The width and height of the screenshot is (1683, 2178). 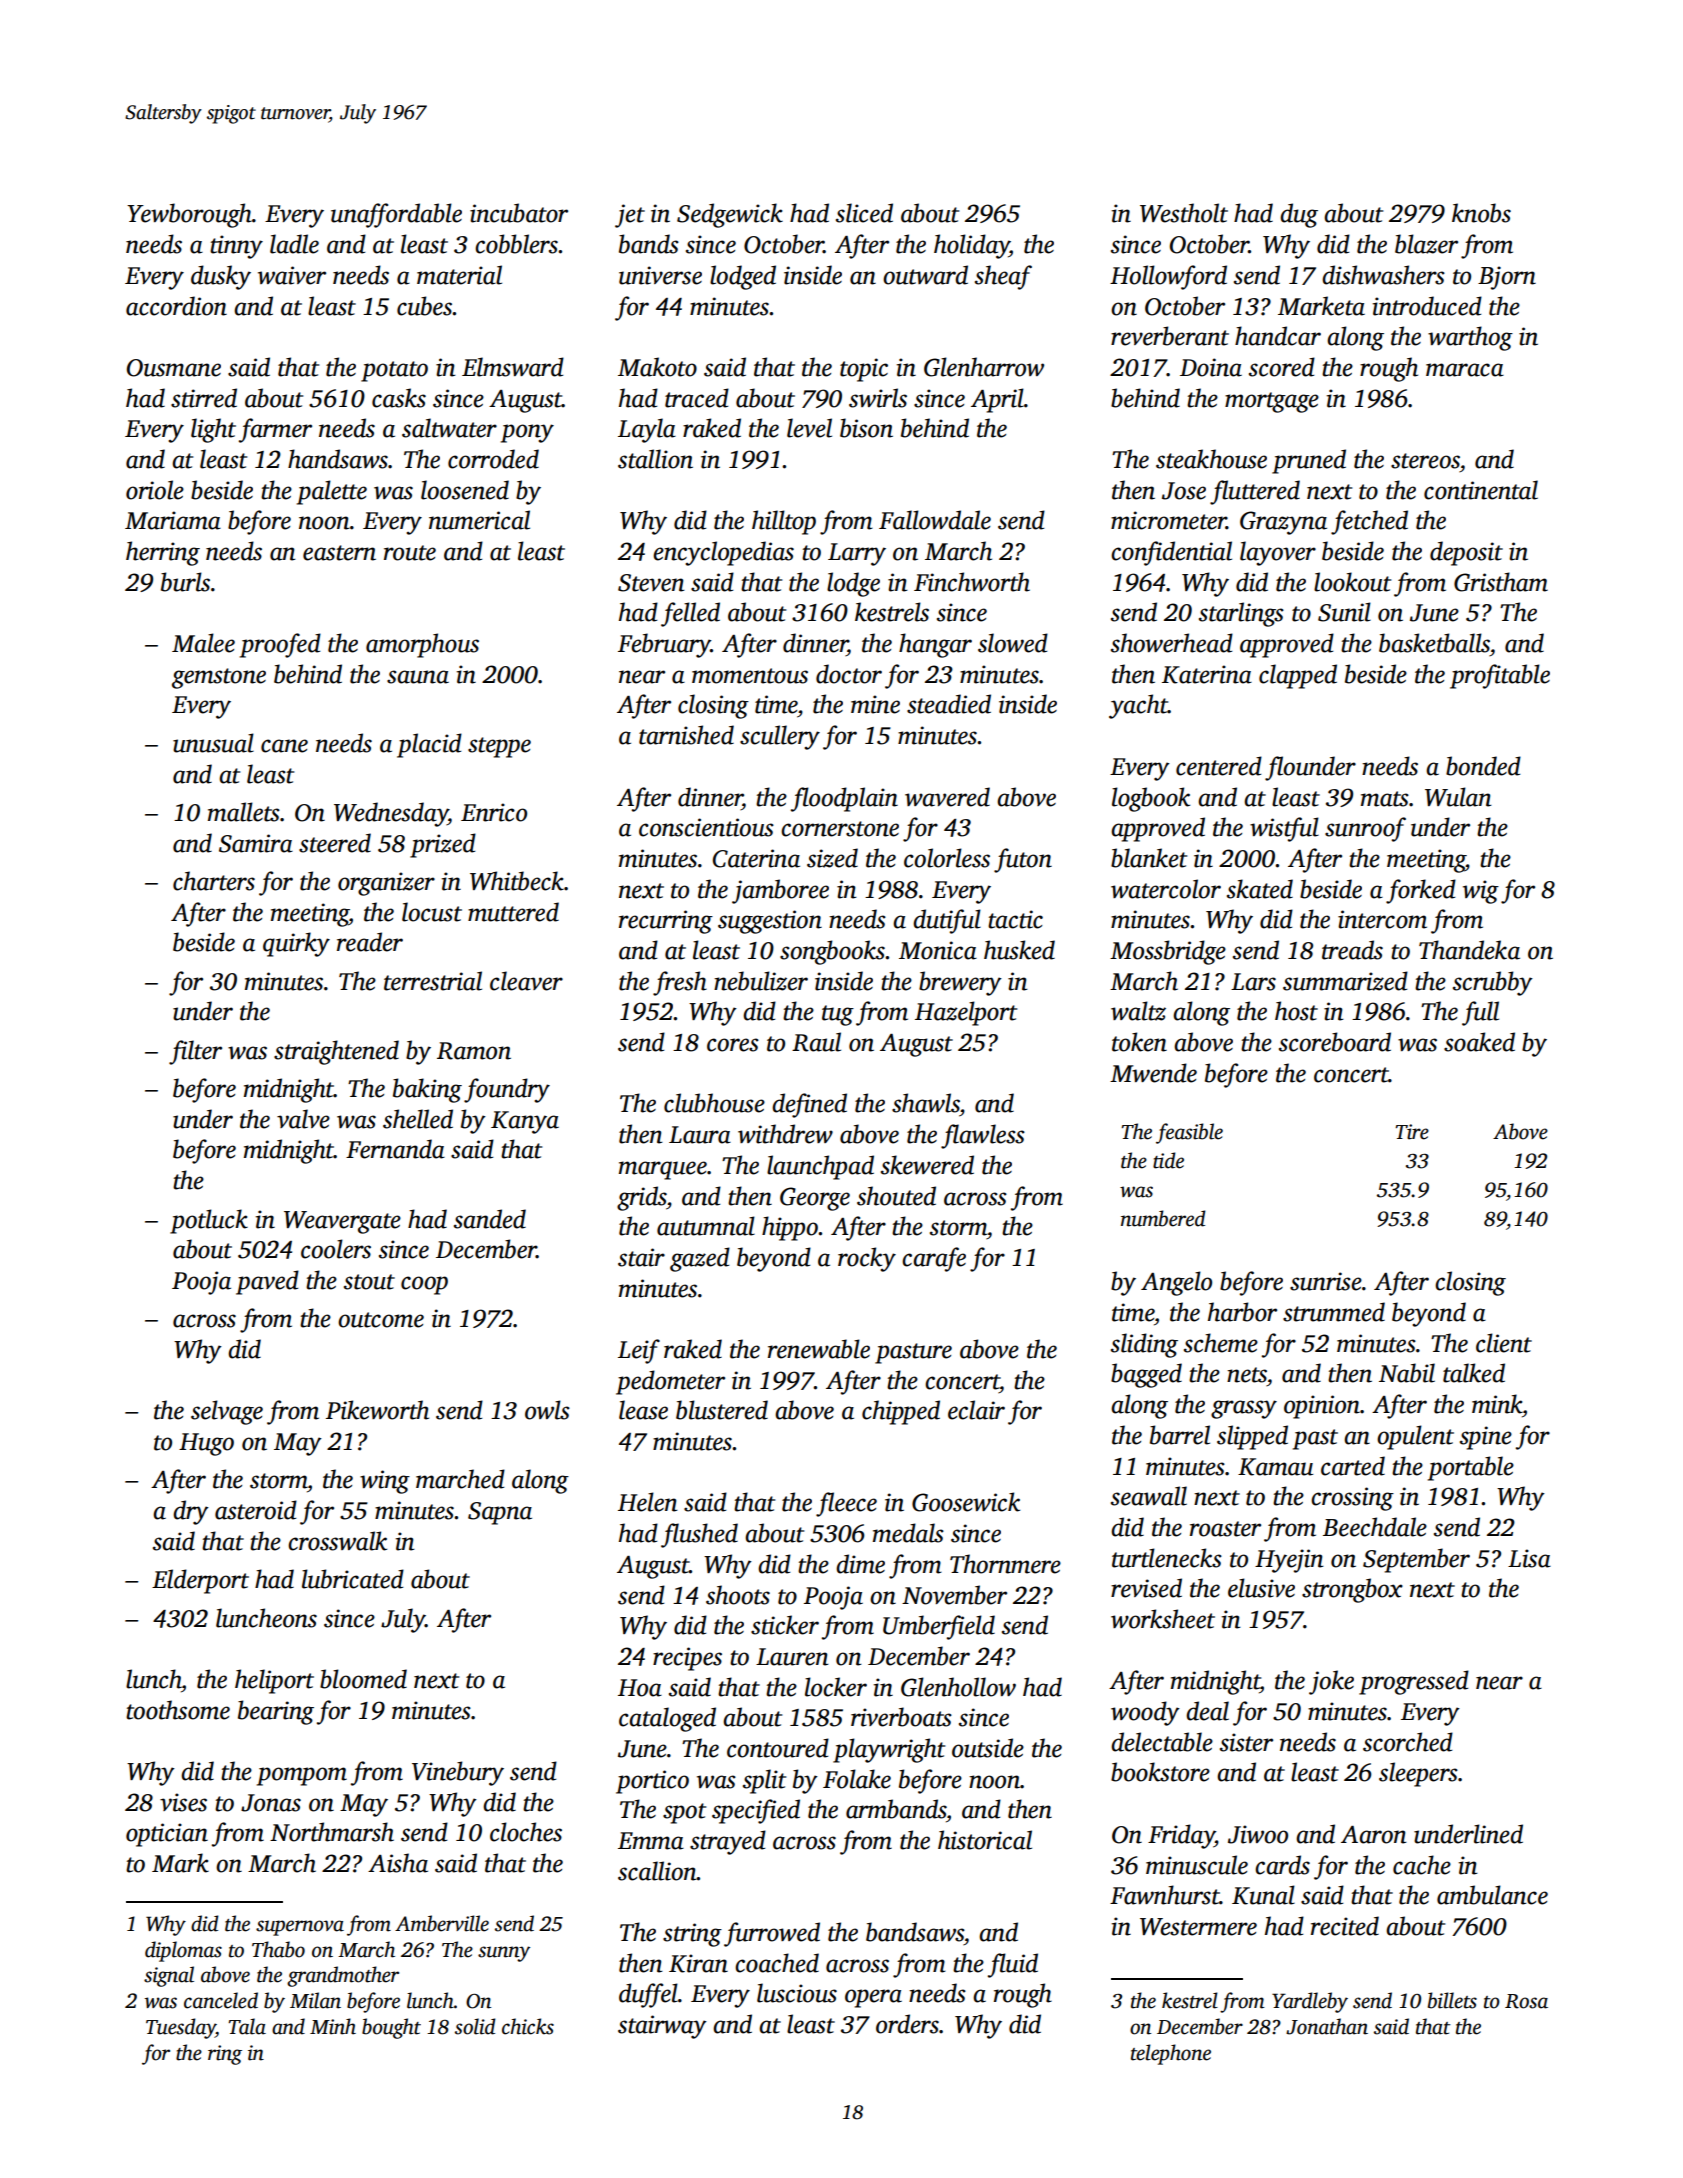 I want to click on Hyejin, so click(x=1289, y=1561).
